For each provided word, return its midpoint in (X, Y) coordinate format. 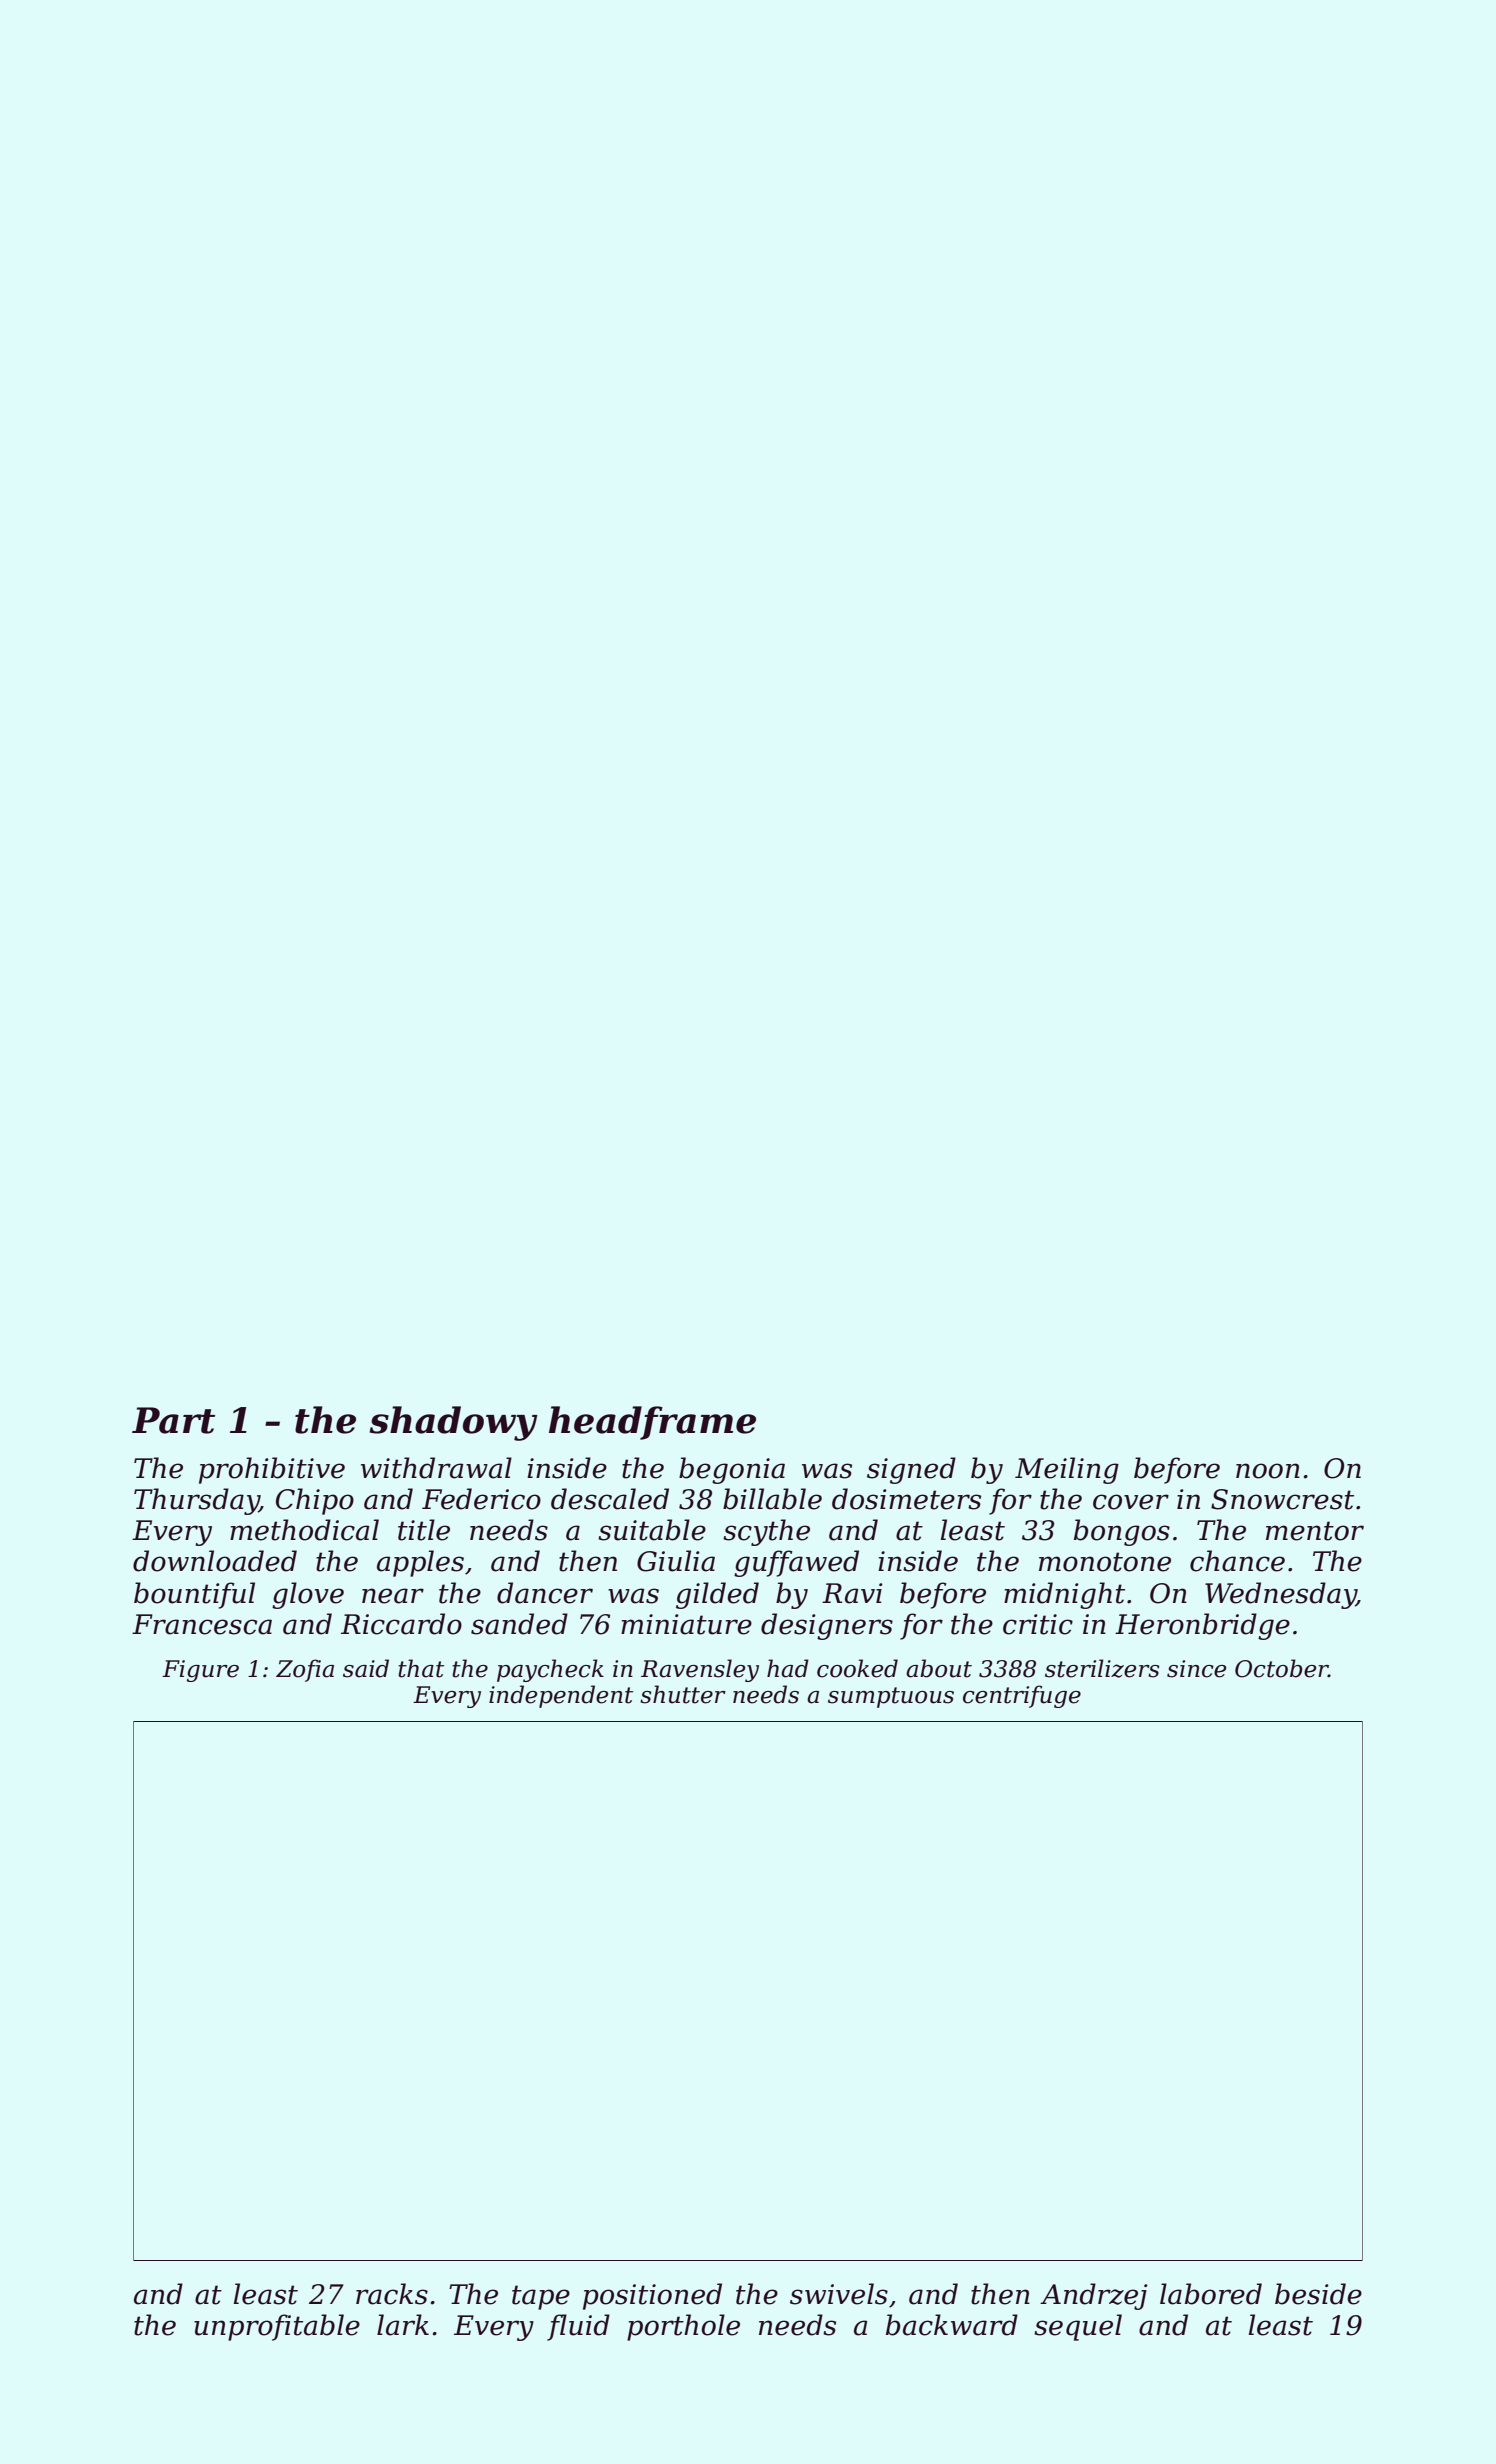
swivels (839, 2294)
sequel (1078, 2327)
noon (1268, 1471)
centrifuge (1022, 1696)
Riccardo (401, 1624)
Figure (200, 1671)
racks (392, 2294)
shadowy (453, 1423)
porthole (683, 2327)
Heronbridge (1202, 1626)
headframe (652, 1423)
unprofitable (277, 2327)
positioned (652, 2296)
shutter (683, 1694)
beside (1318, 2294)
